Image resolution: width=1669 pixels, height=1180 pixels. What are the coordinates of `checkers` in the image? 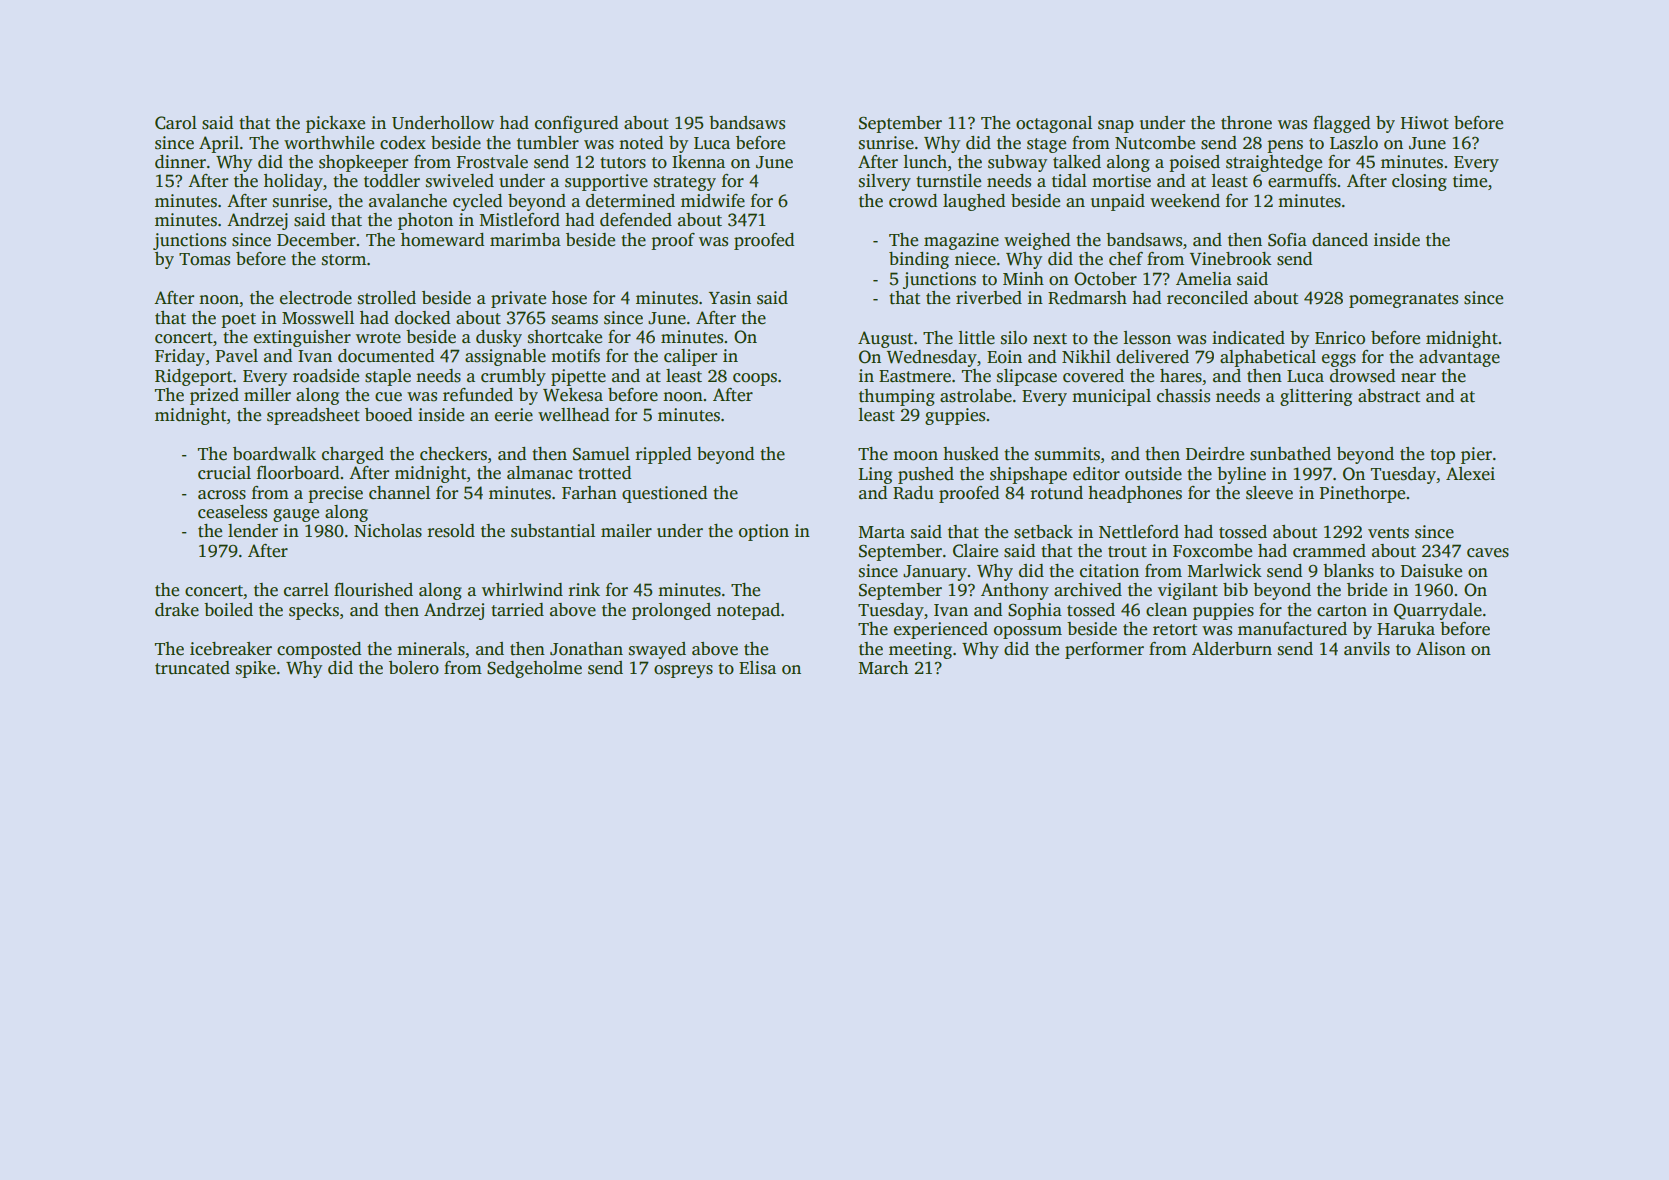 It's located at (453, 454).
